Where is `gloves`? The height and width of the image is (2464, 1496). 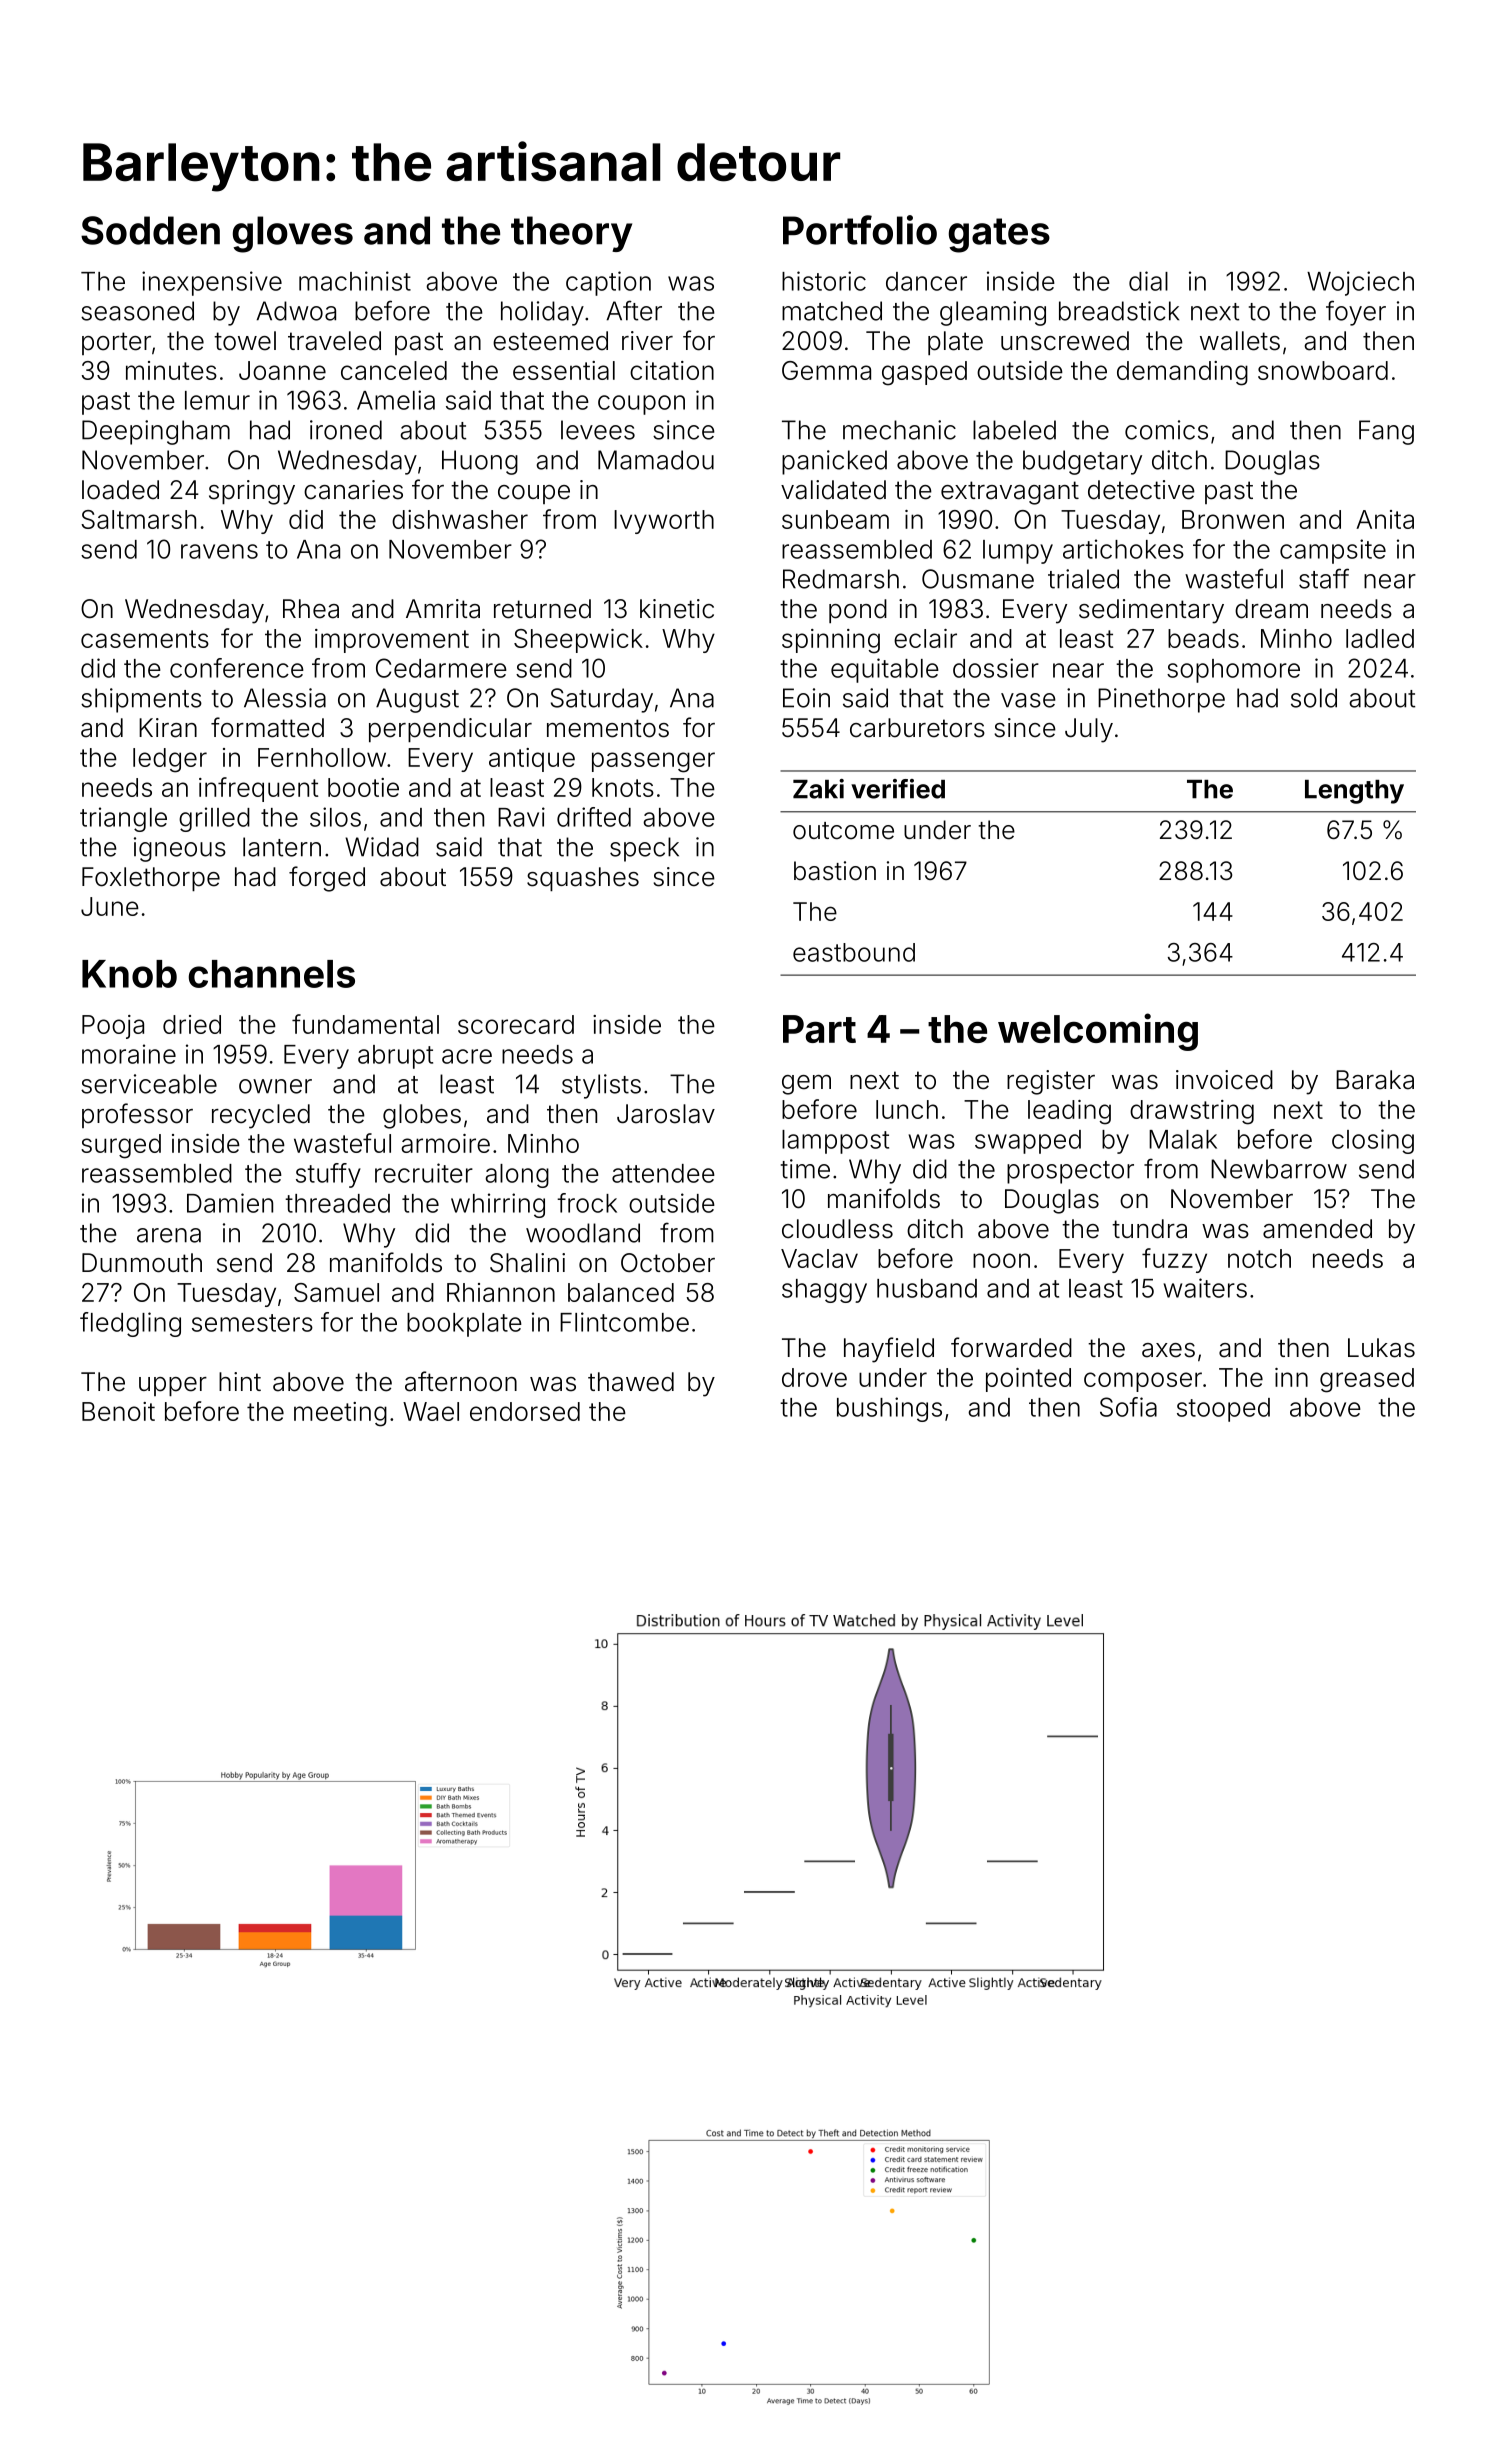
gloves is located at coordinates (293, 234).
